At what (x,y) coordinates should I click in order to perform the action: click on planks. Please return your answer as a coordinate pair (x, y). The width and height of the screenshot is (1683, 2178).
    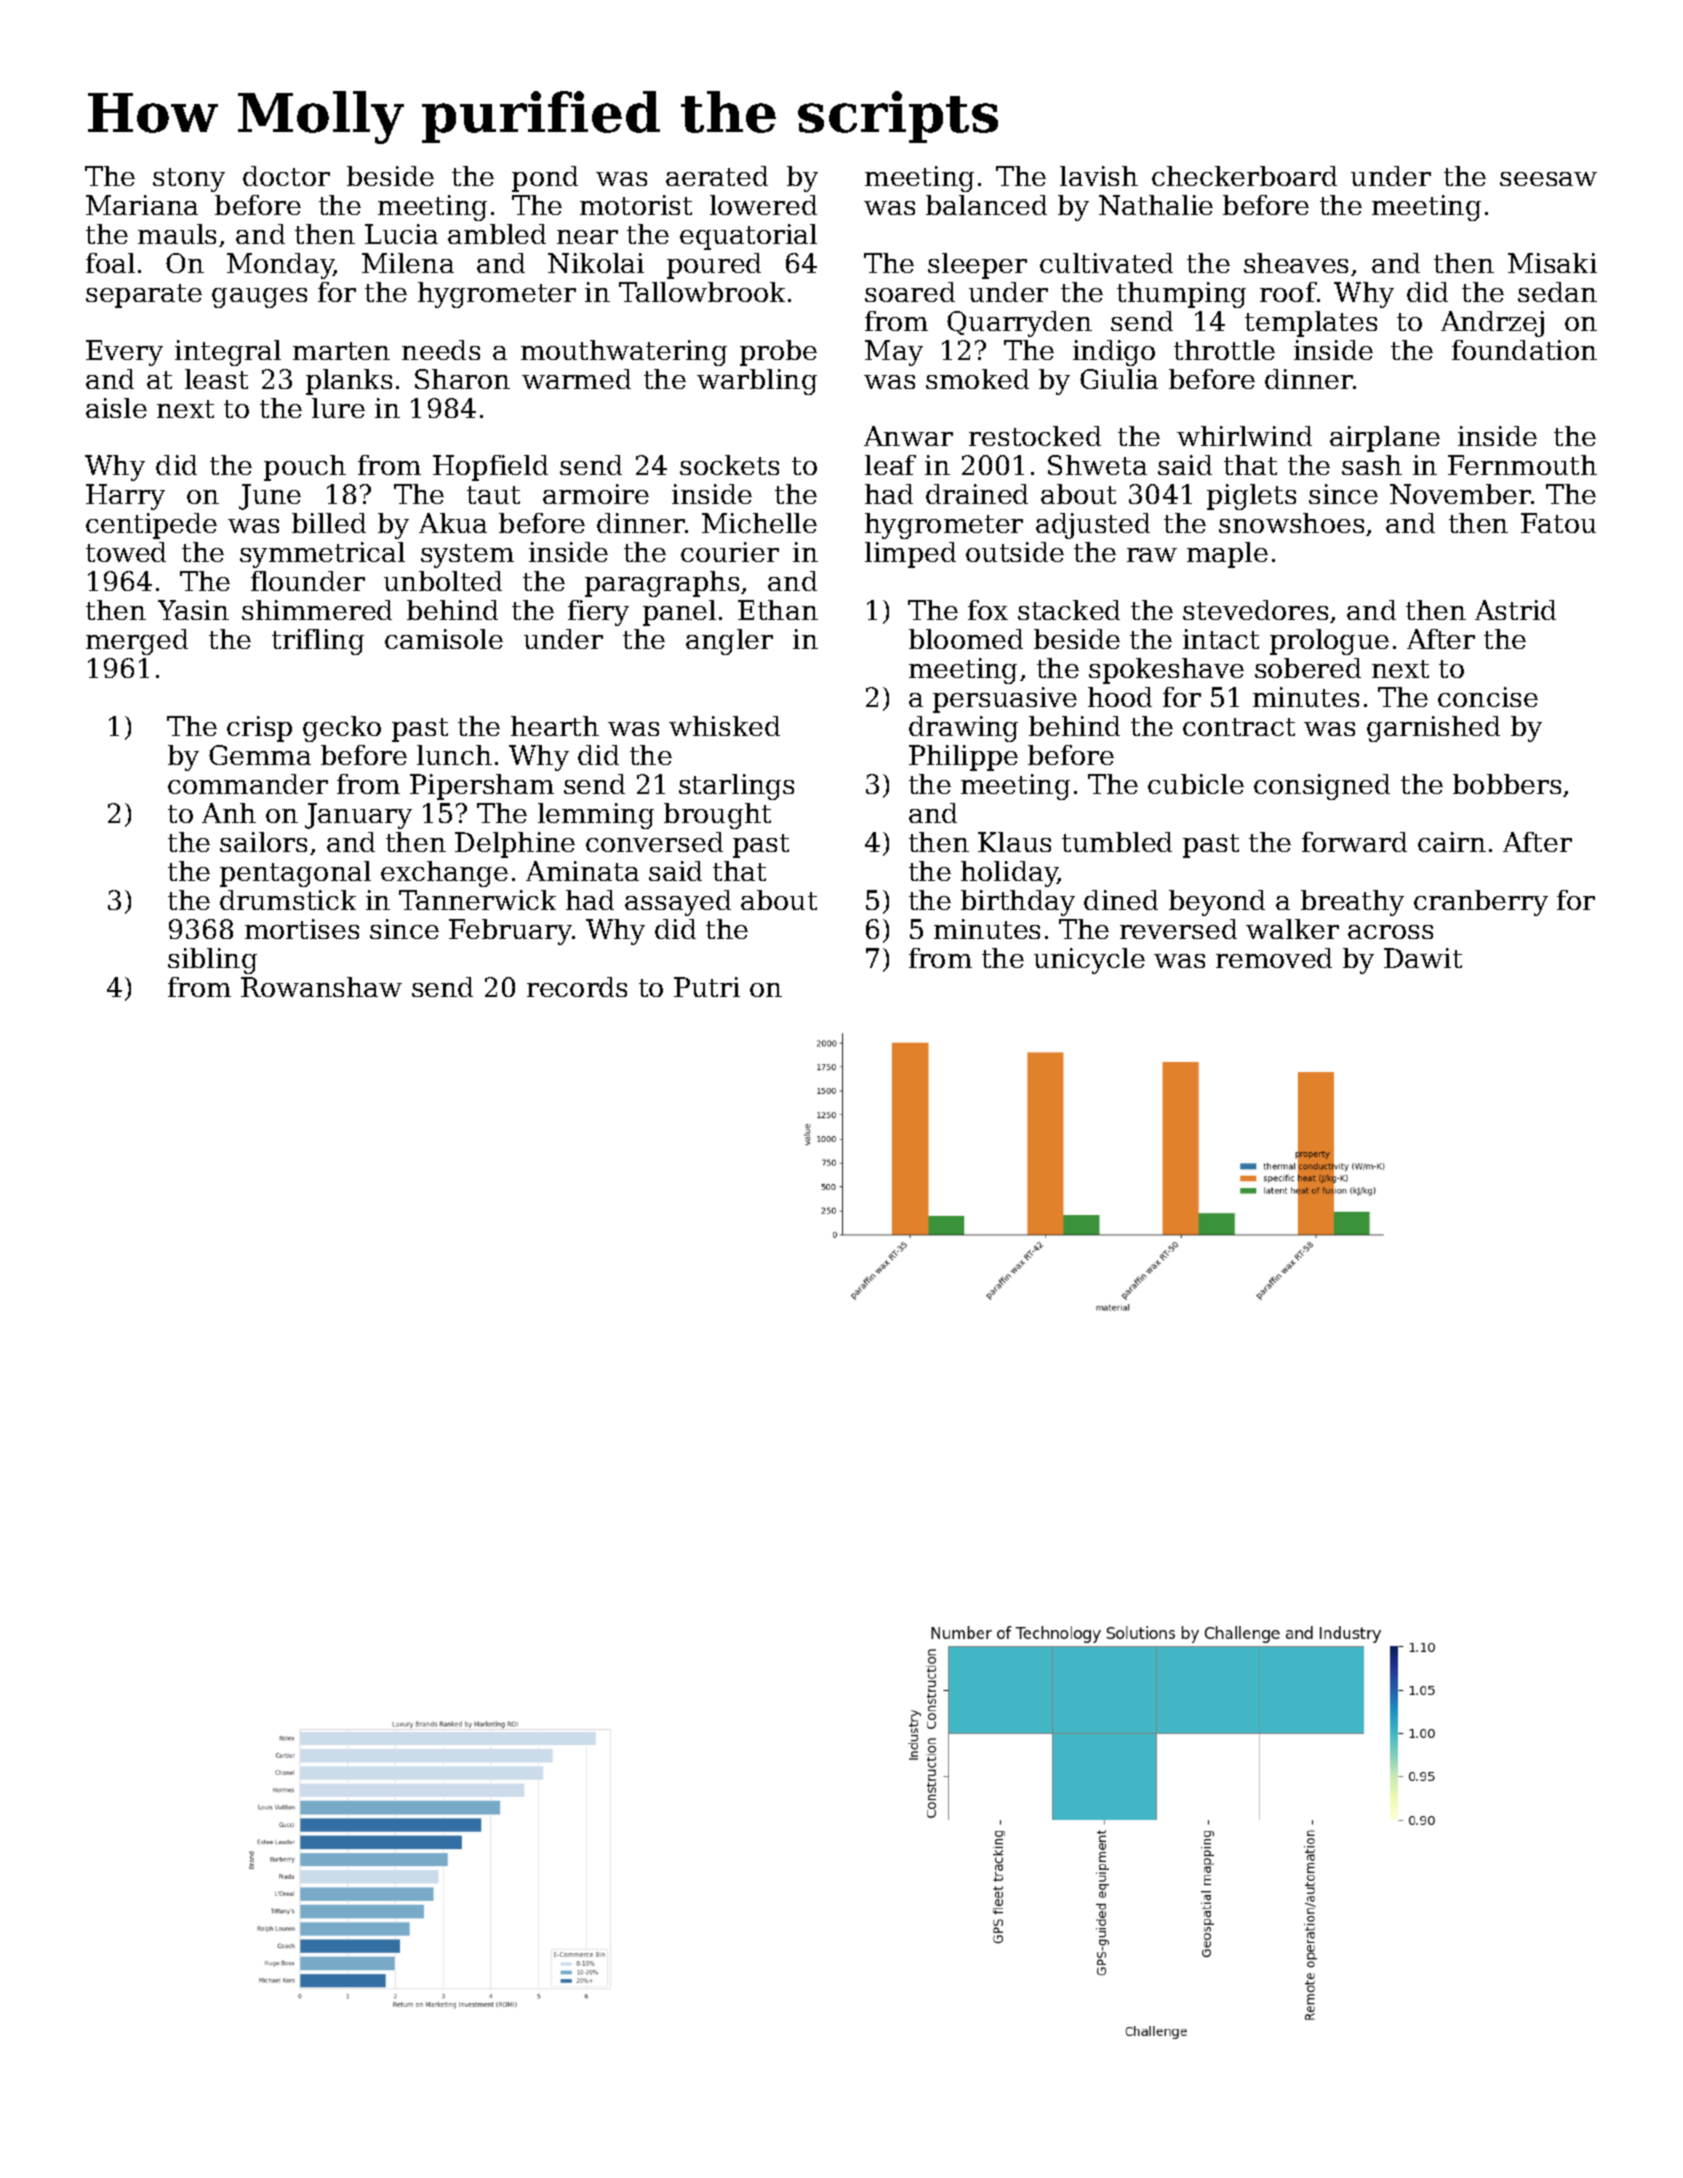
    Looking at the image, I should click on (349, 382).
